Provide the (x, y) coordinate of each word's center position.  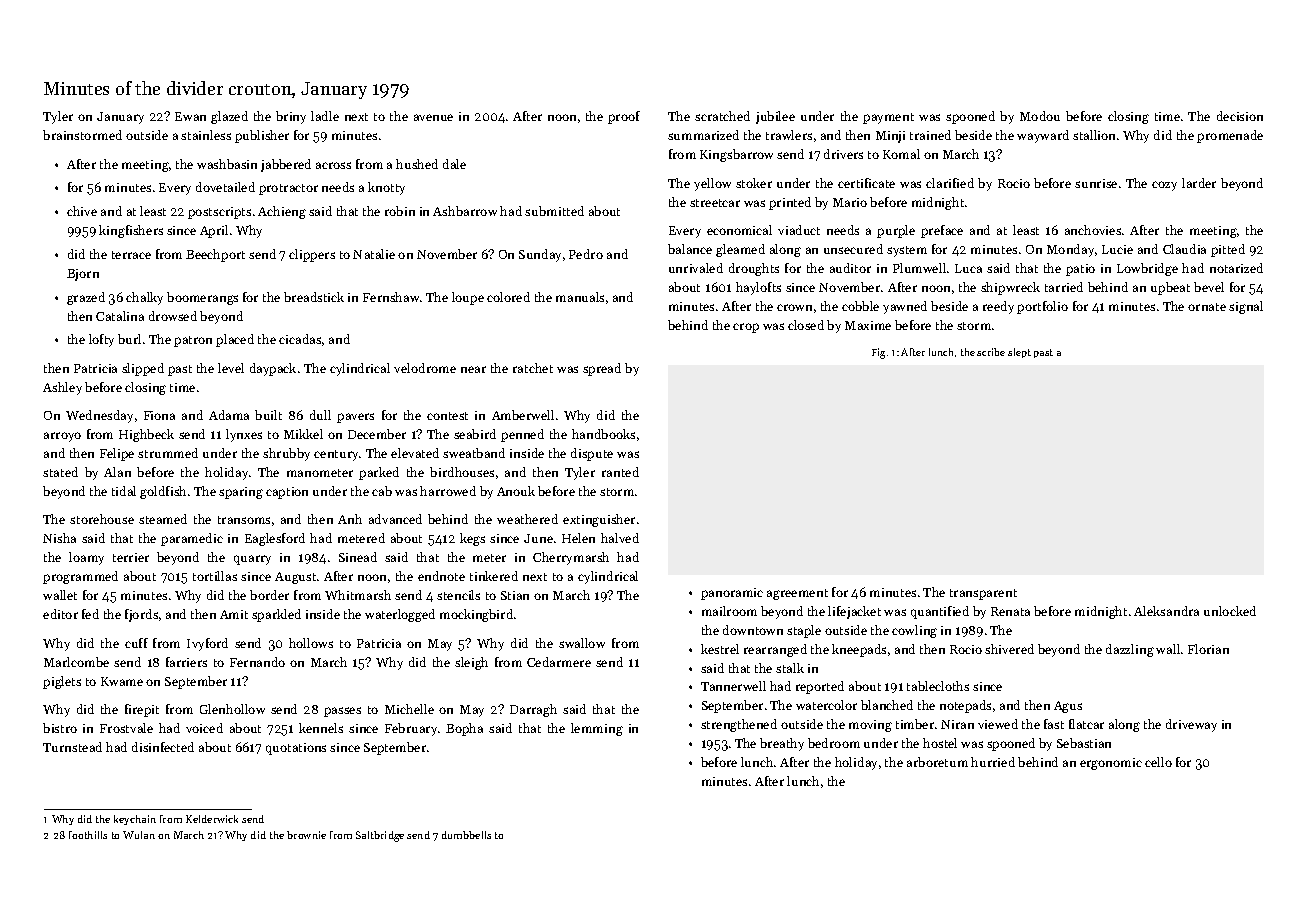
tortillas (215, 576)
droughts (754, 269)
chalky (144, 298)
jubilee (775, 117)
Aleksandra (1166, 611)
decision (1240, 116)
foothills (88, 835)
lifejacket (854, 612)
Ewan (190, 116)
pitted (1228, 250)
